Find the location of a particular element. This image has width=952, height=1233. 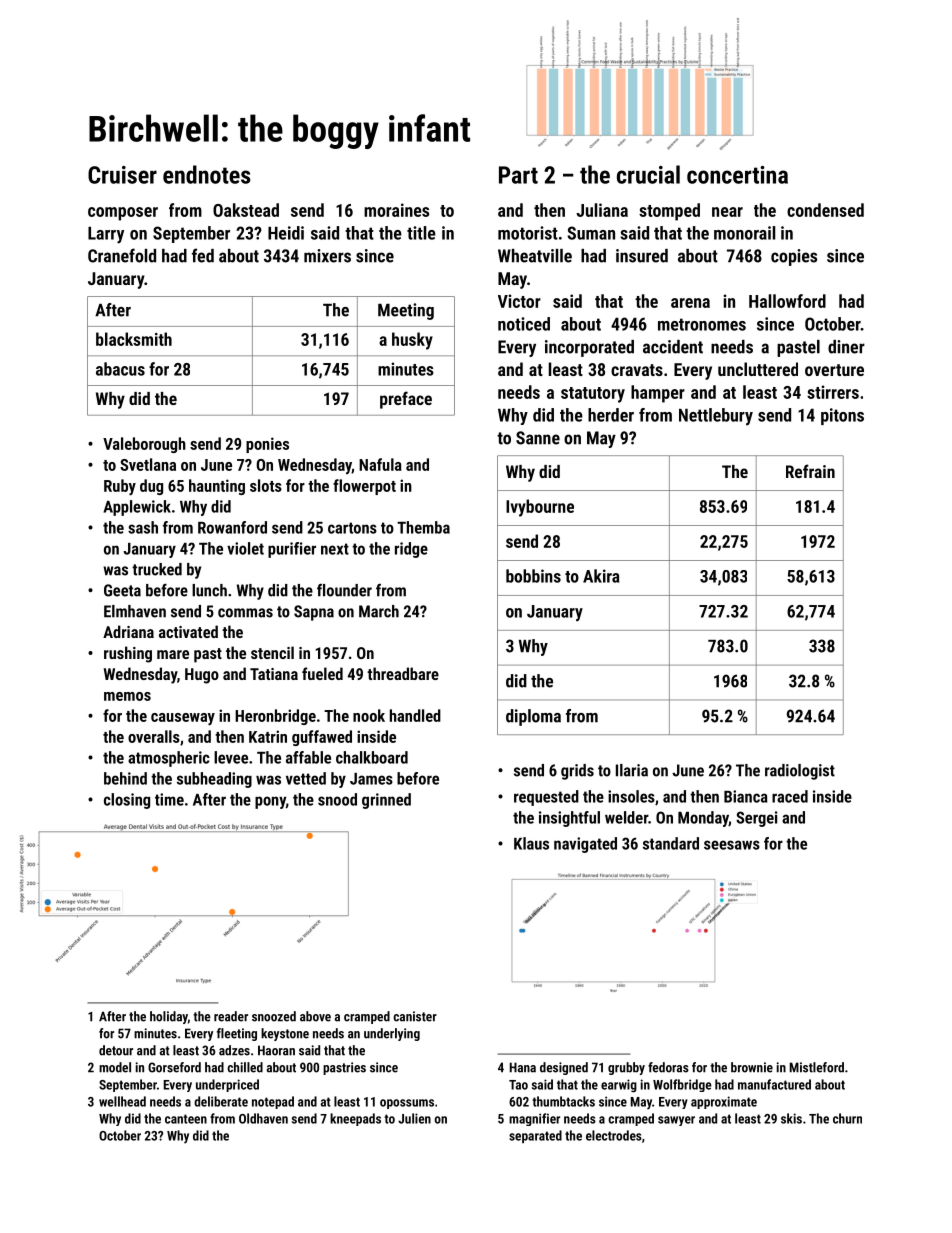

wellhead is located at coordinates (122, 1101).
